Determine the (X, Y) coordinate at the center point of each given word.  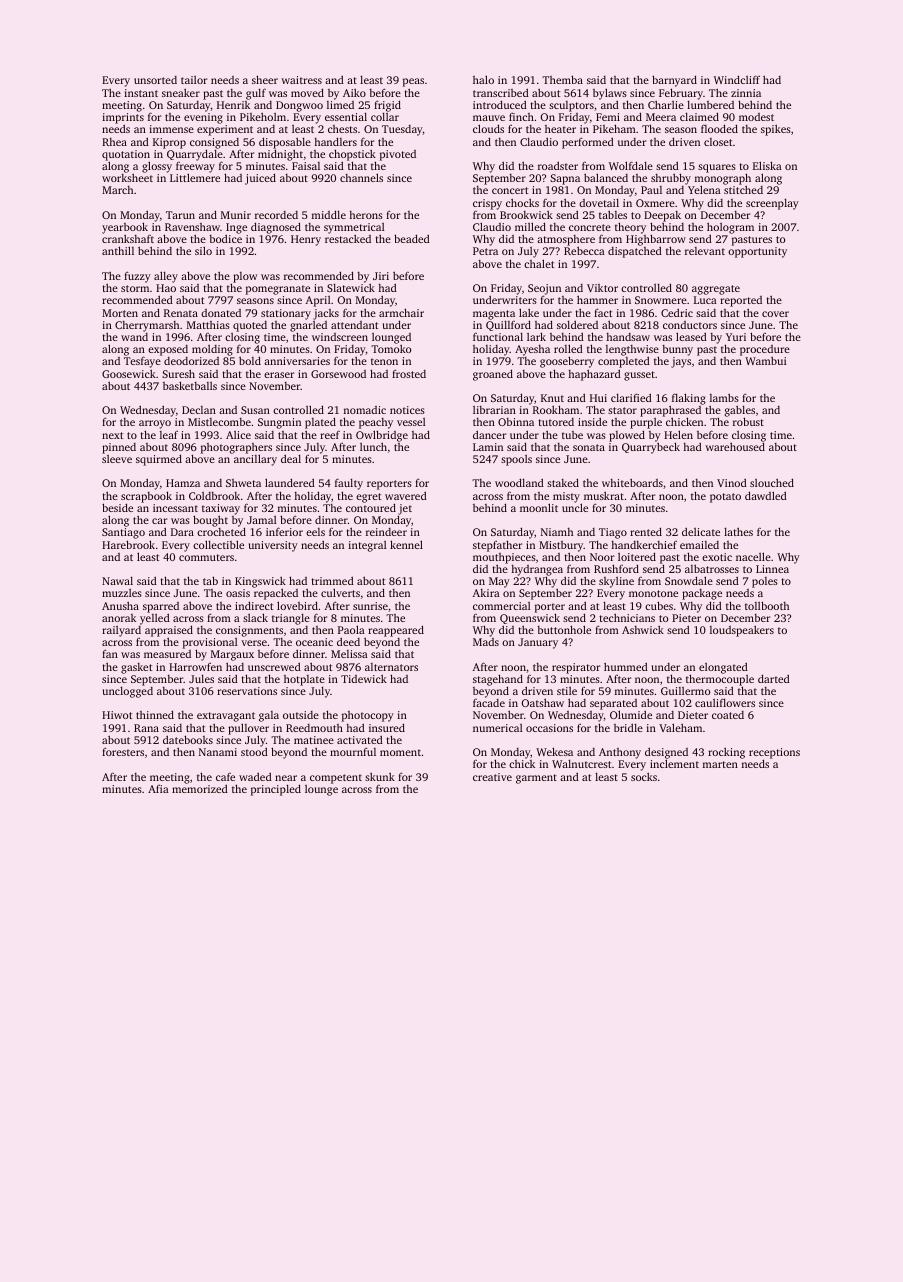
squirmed (159, 460)
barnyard (674, 81)
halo (483, 79)
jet (405, 510)
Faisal (306, 166)
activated (360, 739)
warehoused (735, 446)
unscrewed (274, 666)
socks (644, 776)
